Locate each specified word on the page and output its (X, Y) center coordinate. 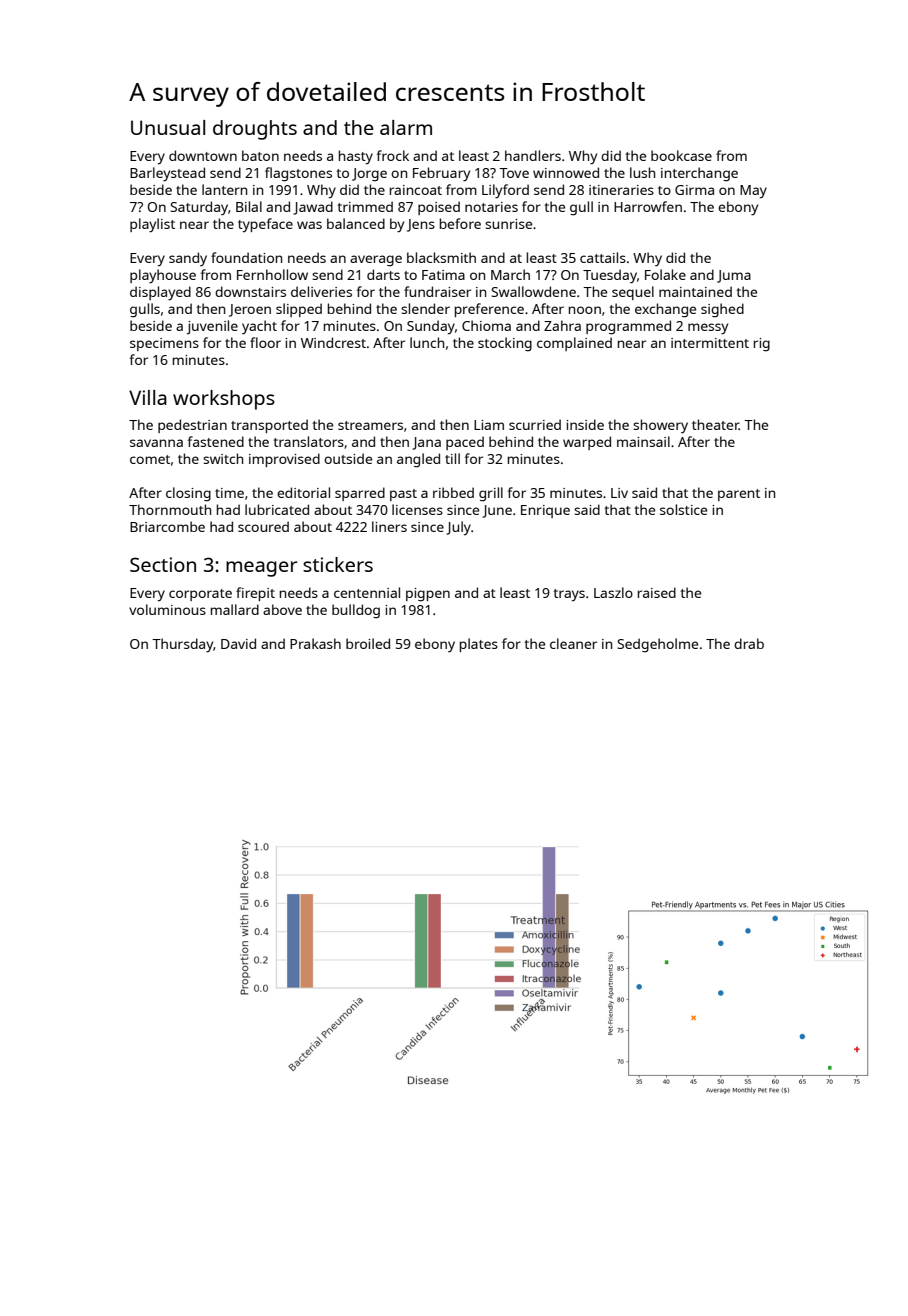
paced (465, 443)
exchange (665, 310)
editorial (303, 492)
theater (715, 424)
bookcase (681, 155)
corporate (200, 595)
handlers (533, 155)
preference (489, 310)
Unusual (168, 127)
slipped (299, 310)
